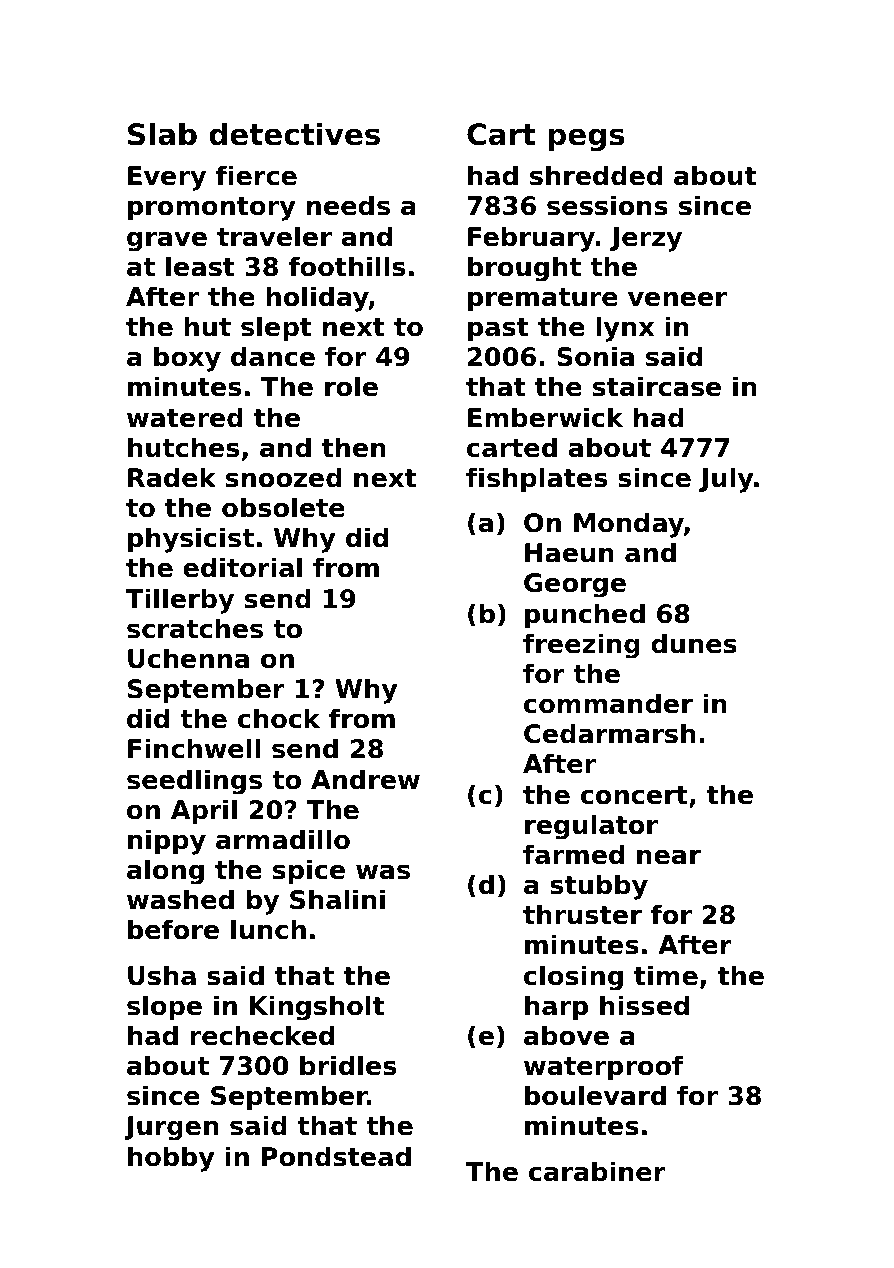 This image has width=894, height=1268. I want to click on armadillo, so click(283, 839).
